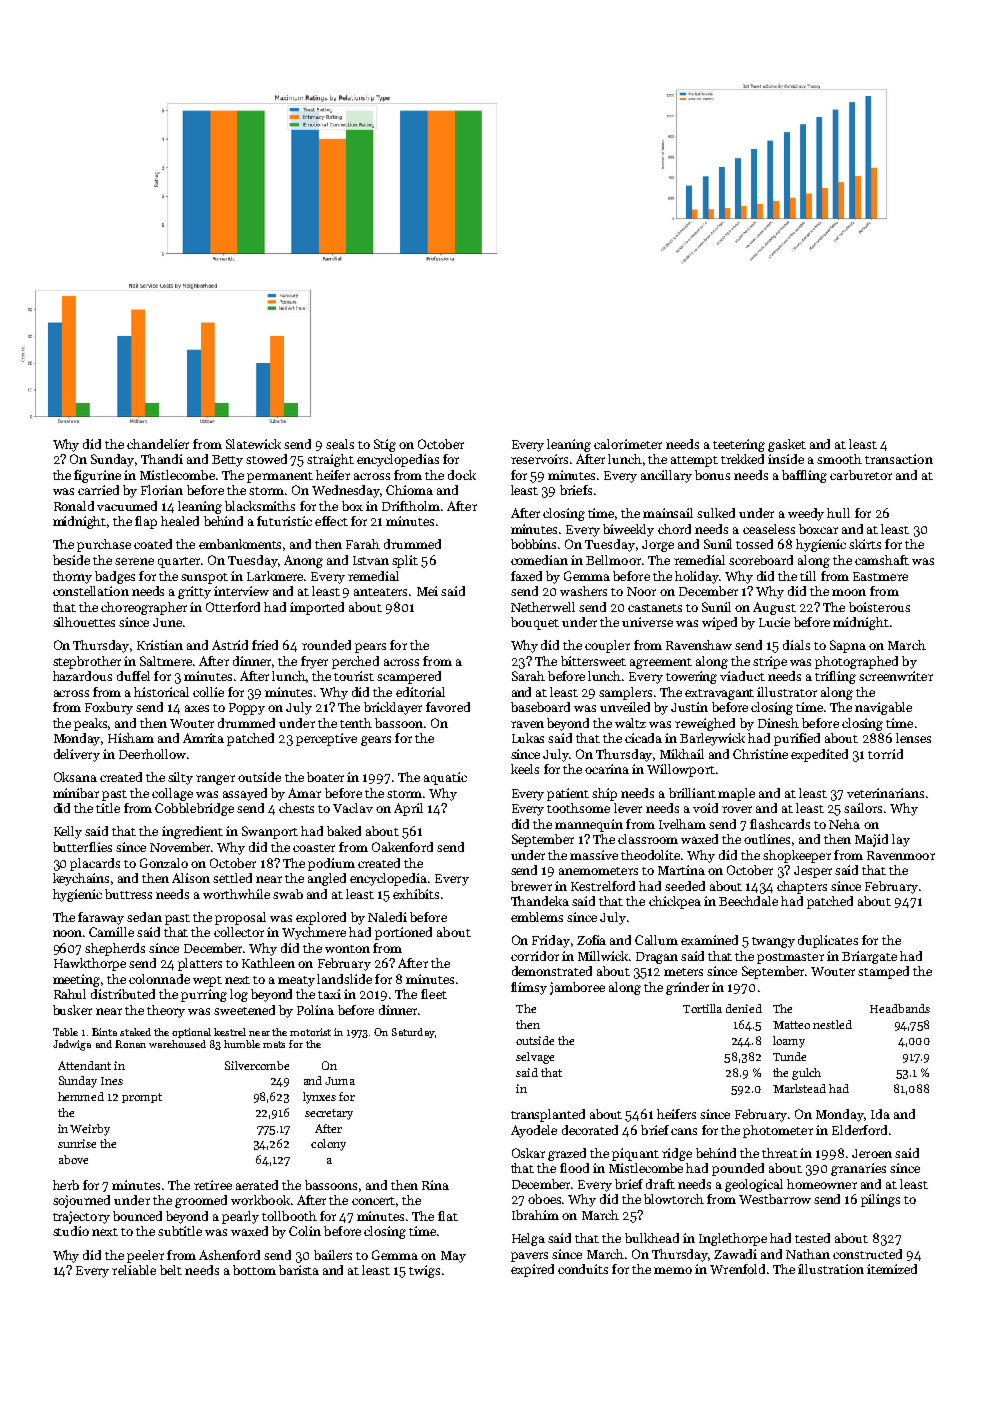 Image resolution: width=988 pixels, height=1404 pixels. I want to click on motorist, so click(310, 1032).
